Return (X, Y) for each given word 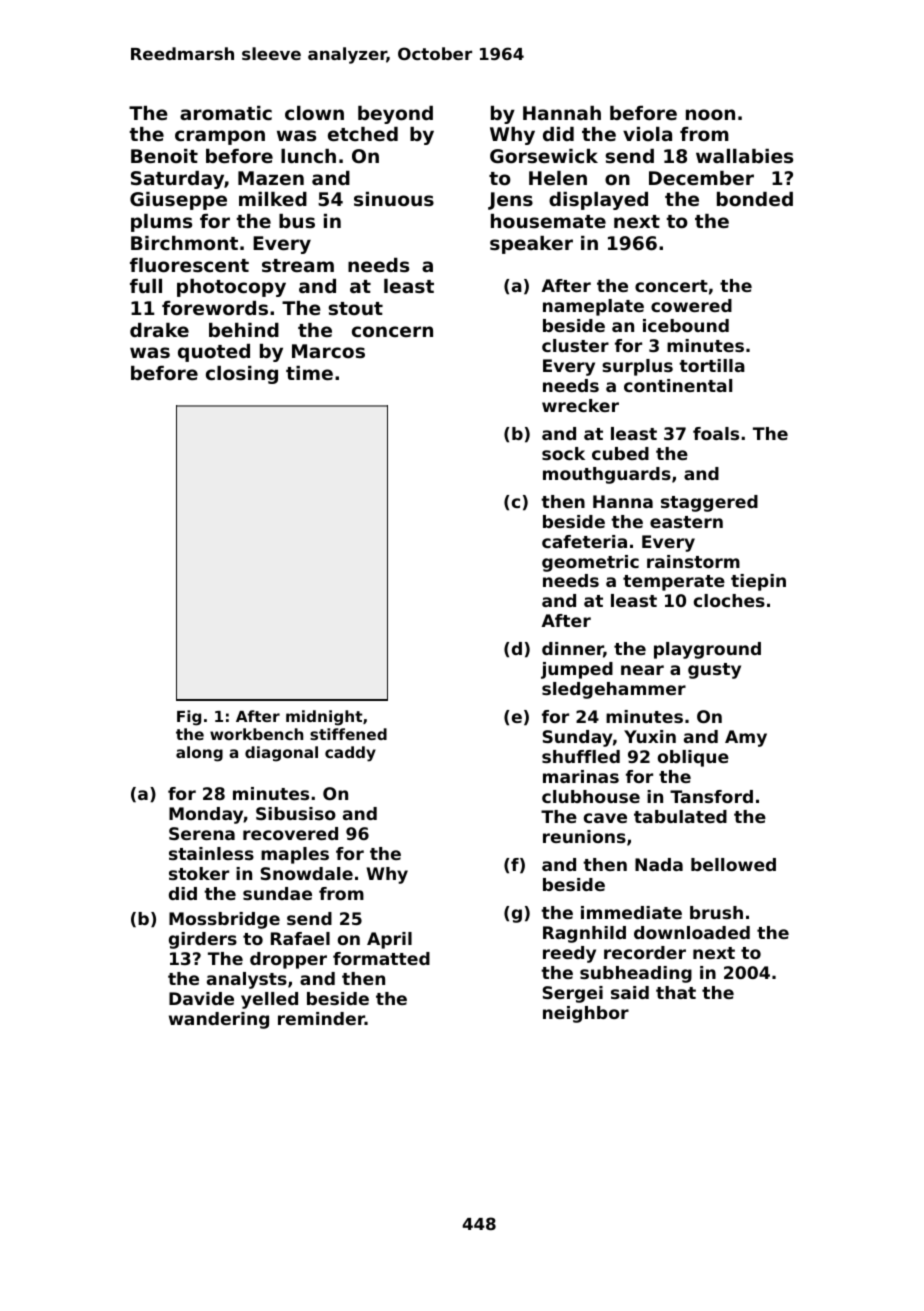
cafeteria (584, 541)
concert (671, 286)
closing (242, 375)
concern (392, 331)
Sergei (573, 994)
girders (203, 940)
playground (707, 650)
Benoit (164, 156)
